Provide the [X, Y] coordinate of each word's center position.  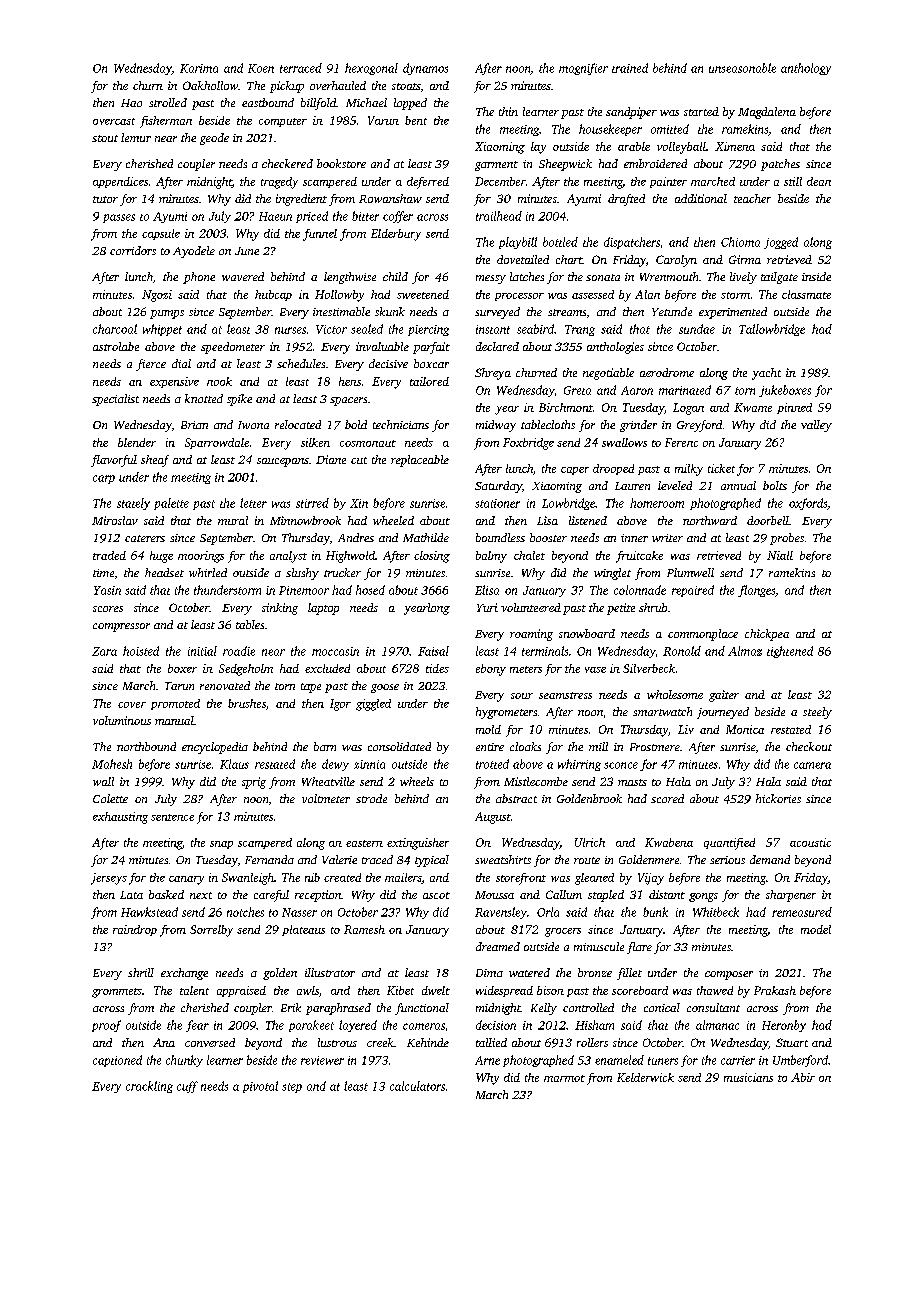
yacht [766, 374]
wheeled [393, 520]
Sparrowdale [217, 443]
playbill [518, 243]
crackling [149, 1087]
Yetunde [672, 311]
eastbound [268, 102]
